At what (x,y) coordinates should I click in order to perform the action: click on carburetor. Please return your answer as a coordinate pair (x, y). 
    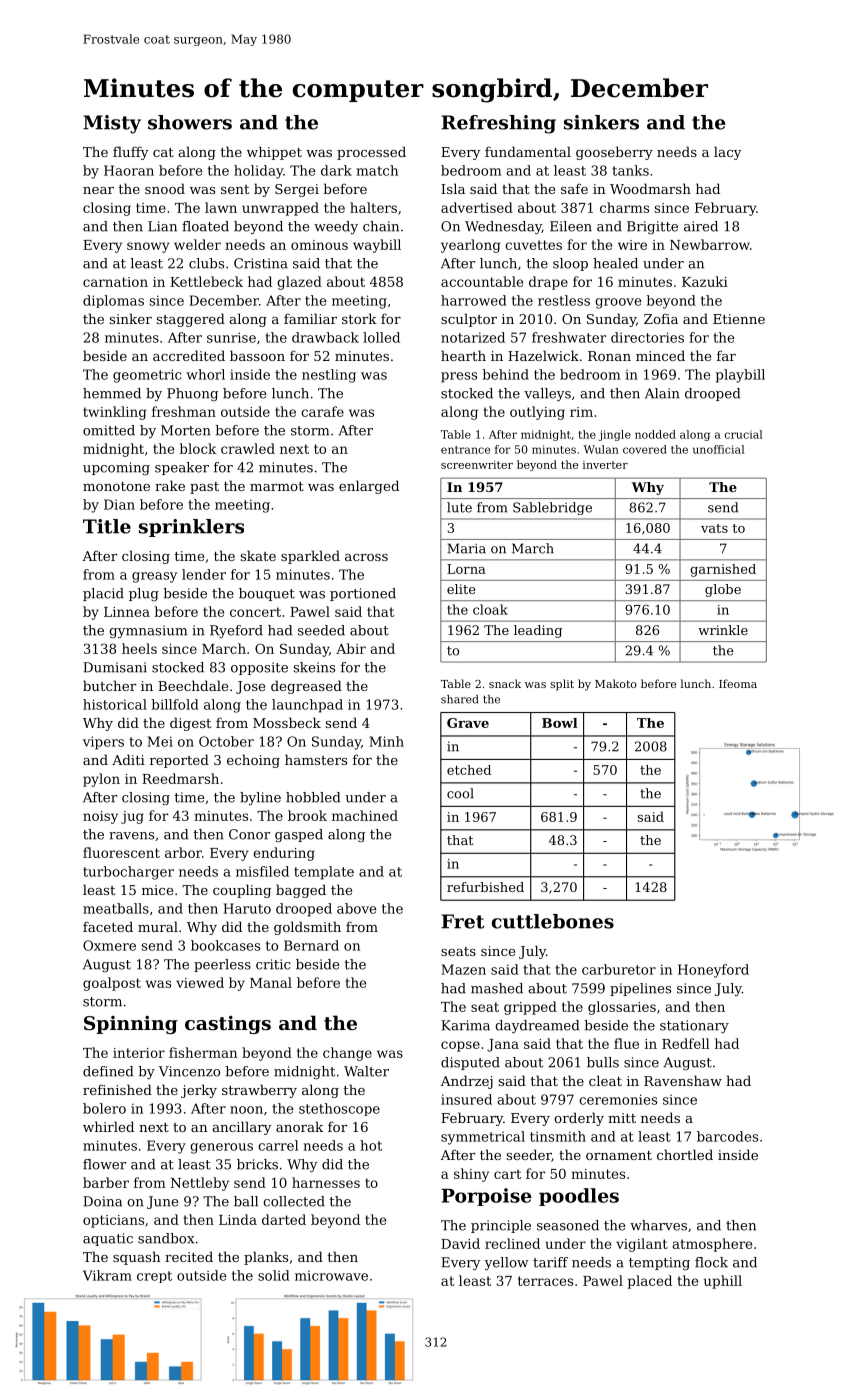
    Looking at the image, I should click on (619, 969).
